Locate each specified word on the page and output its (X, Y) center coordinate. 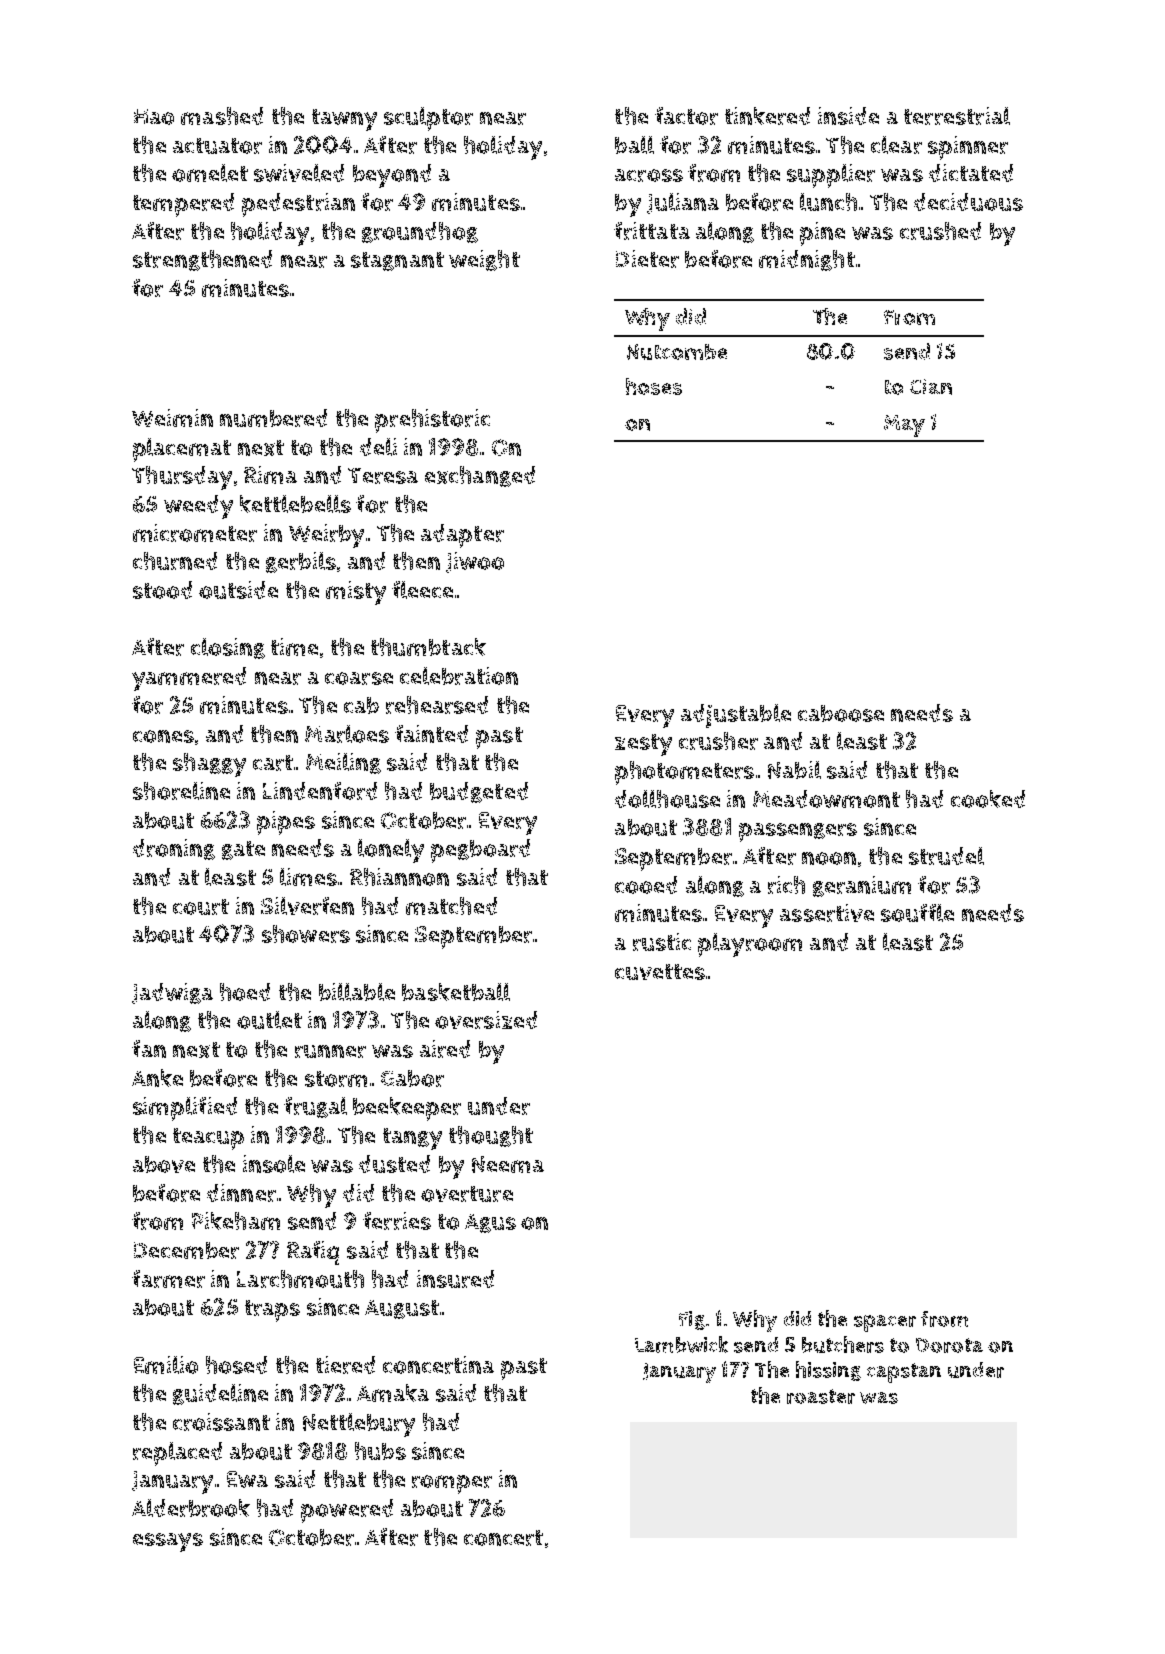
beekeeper (407, 1109)
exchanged (480, 476)
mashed (222, 116)
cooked (988, 799)
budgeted (479, 792)
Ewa (247, 1479)
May (904, 426)
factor (686, 116)
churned (175, 561)
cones (163, 736)
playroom (750, 945)
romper (452, 1484)
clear (896, 145)
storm (336, 1079)
